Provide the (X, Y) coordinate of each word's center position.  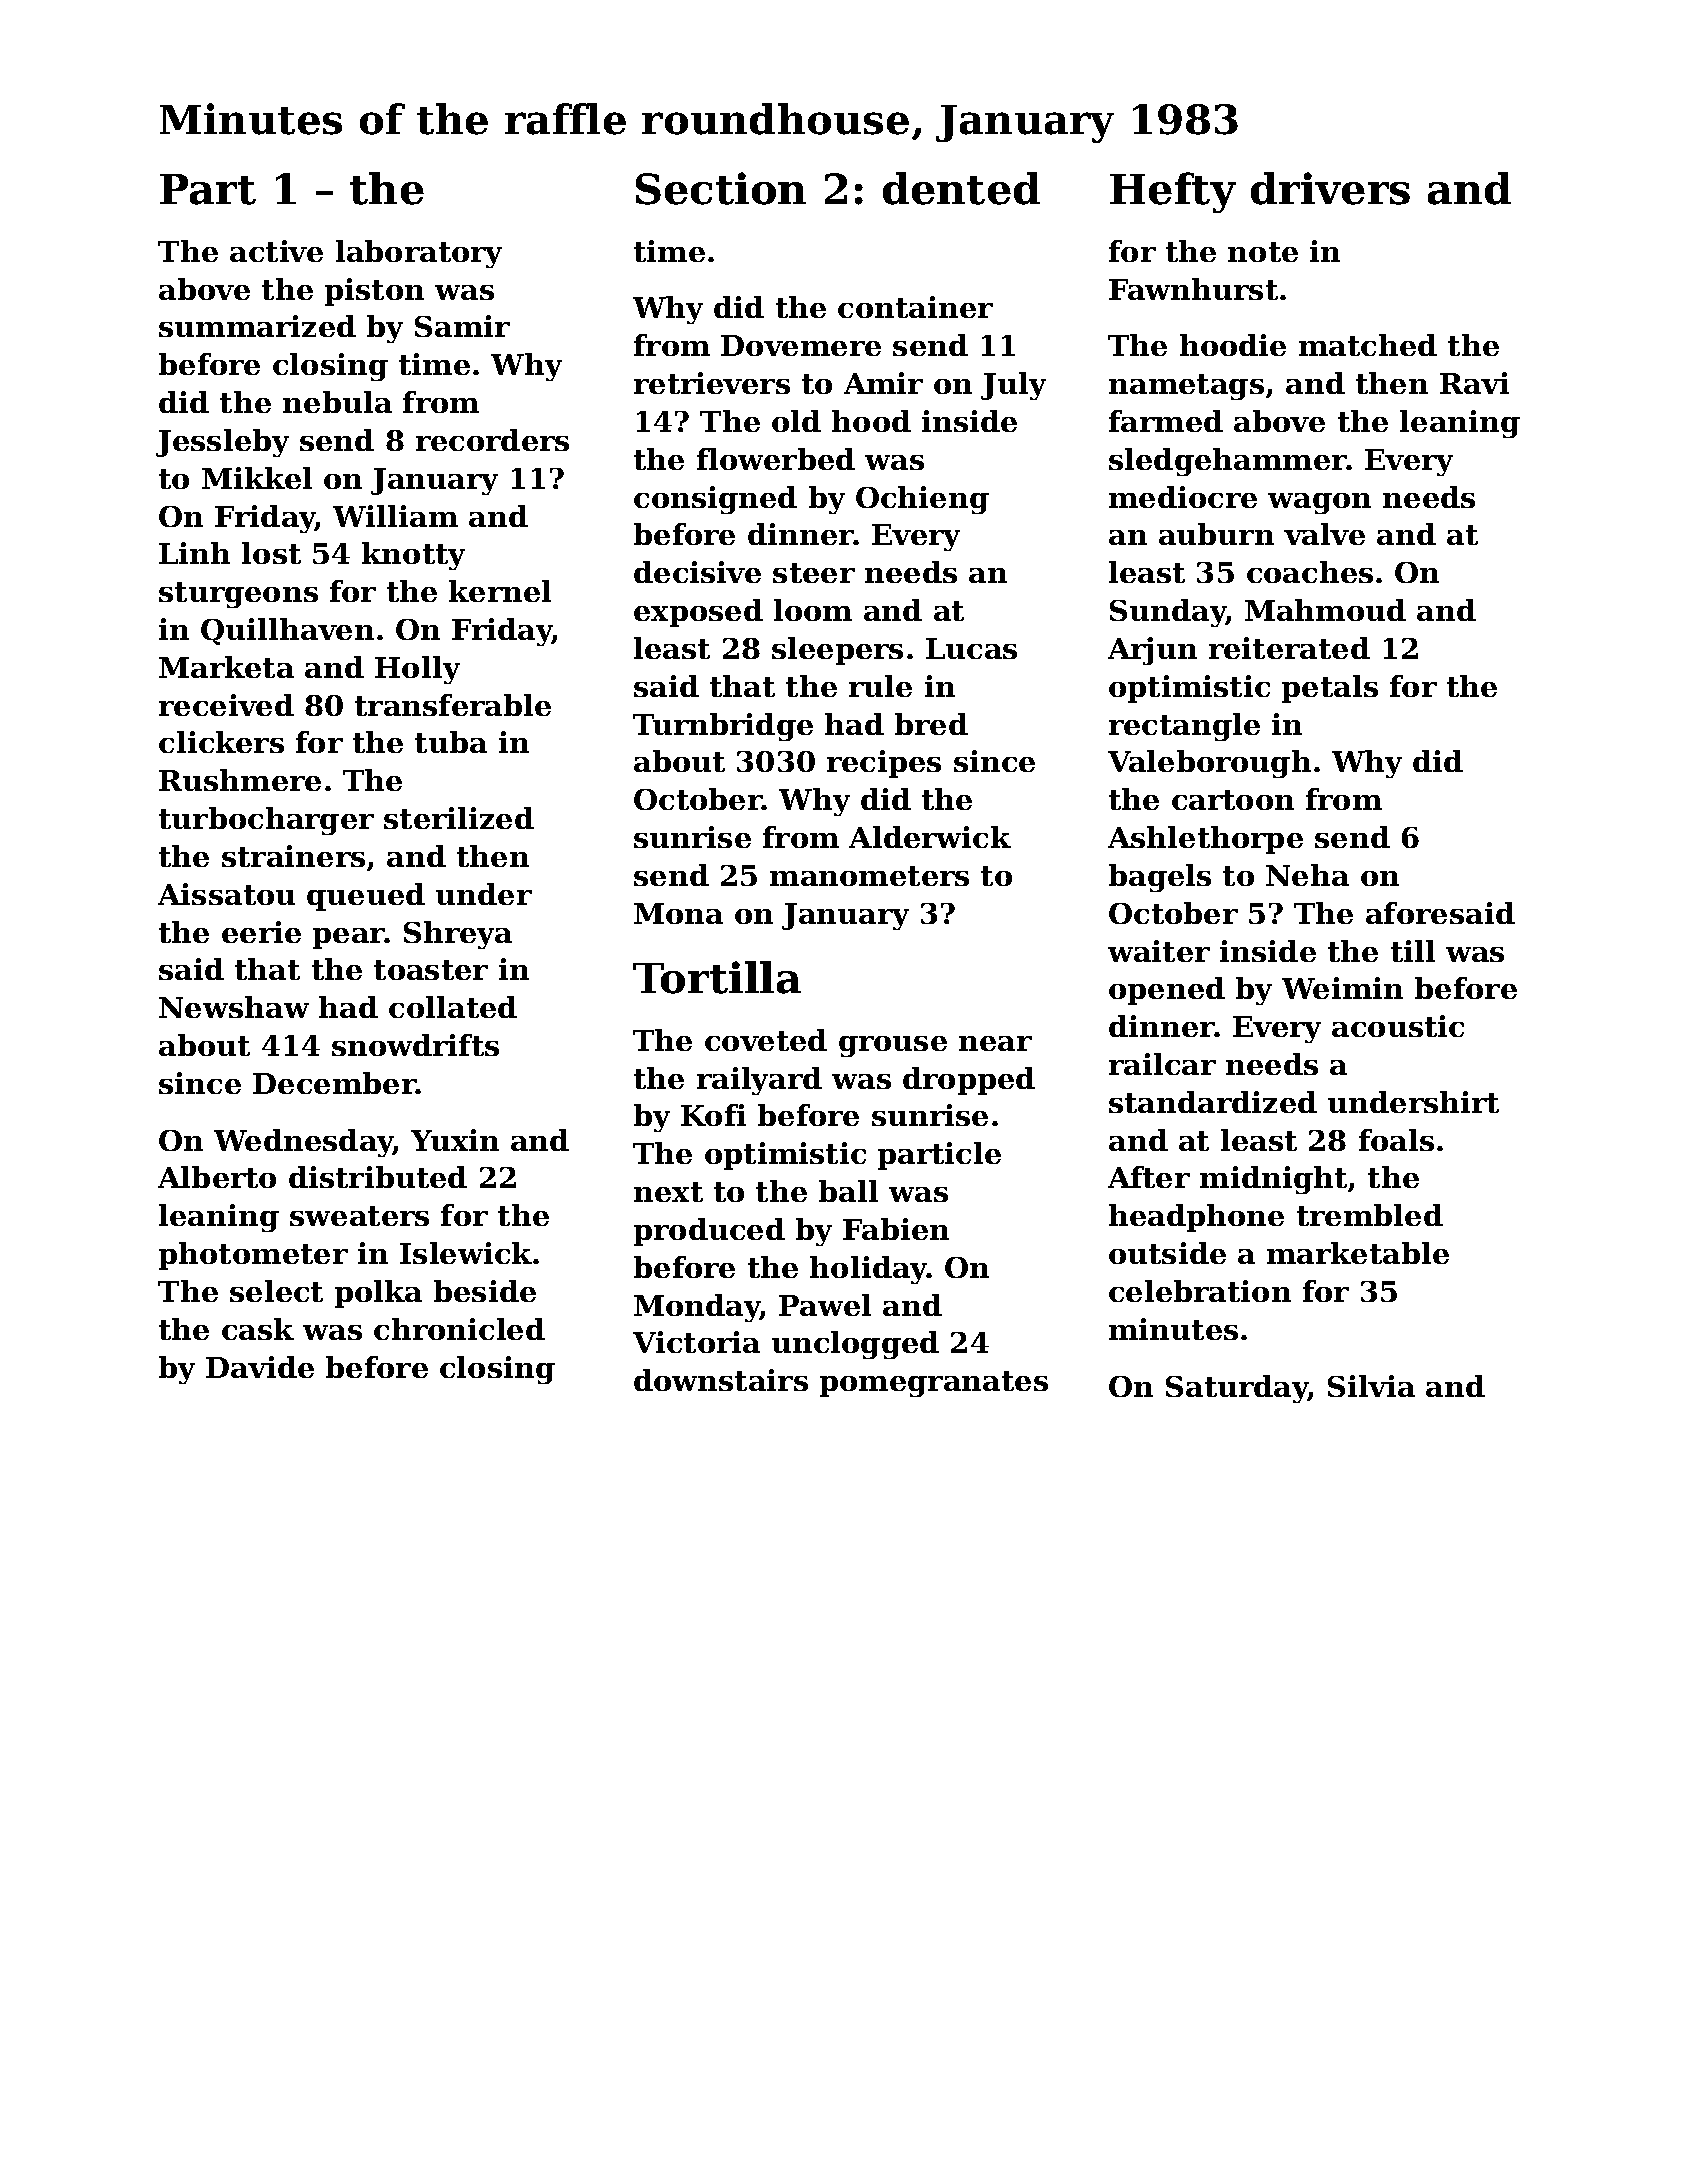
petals (1330, 689)
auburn (1216, 534)
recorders (492, 440)
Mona (678, 913)
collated (453, 1007)
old (796, 421)
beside (485, 1291)
